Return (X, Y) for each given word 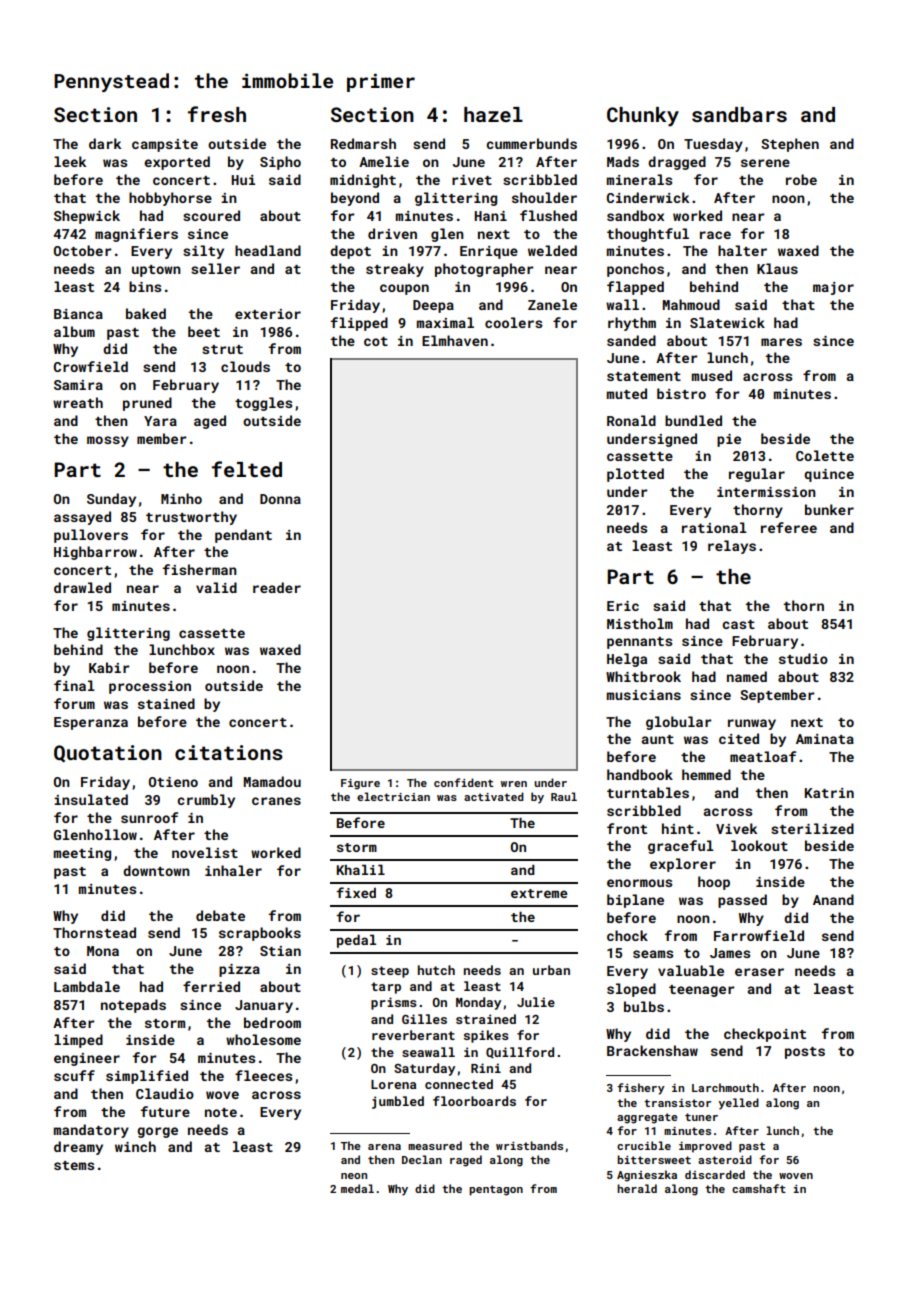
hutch (436, 970)
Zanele (552, 304)
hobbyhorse (170, 199)
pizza (239, 970)
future (165, 1111)
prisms (394, 1003)
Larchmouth (725, 1087)
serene (765, 163)
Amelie (384, 161)
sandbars (739, 114)
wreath (78, 402)
